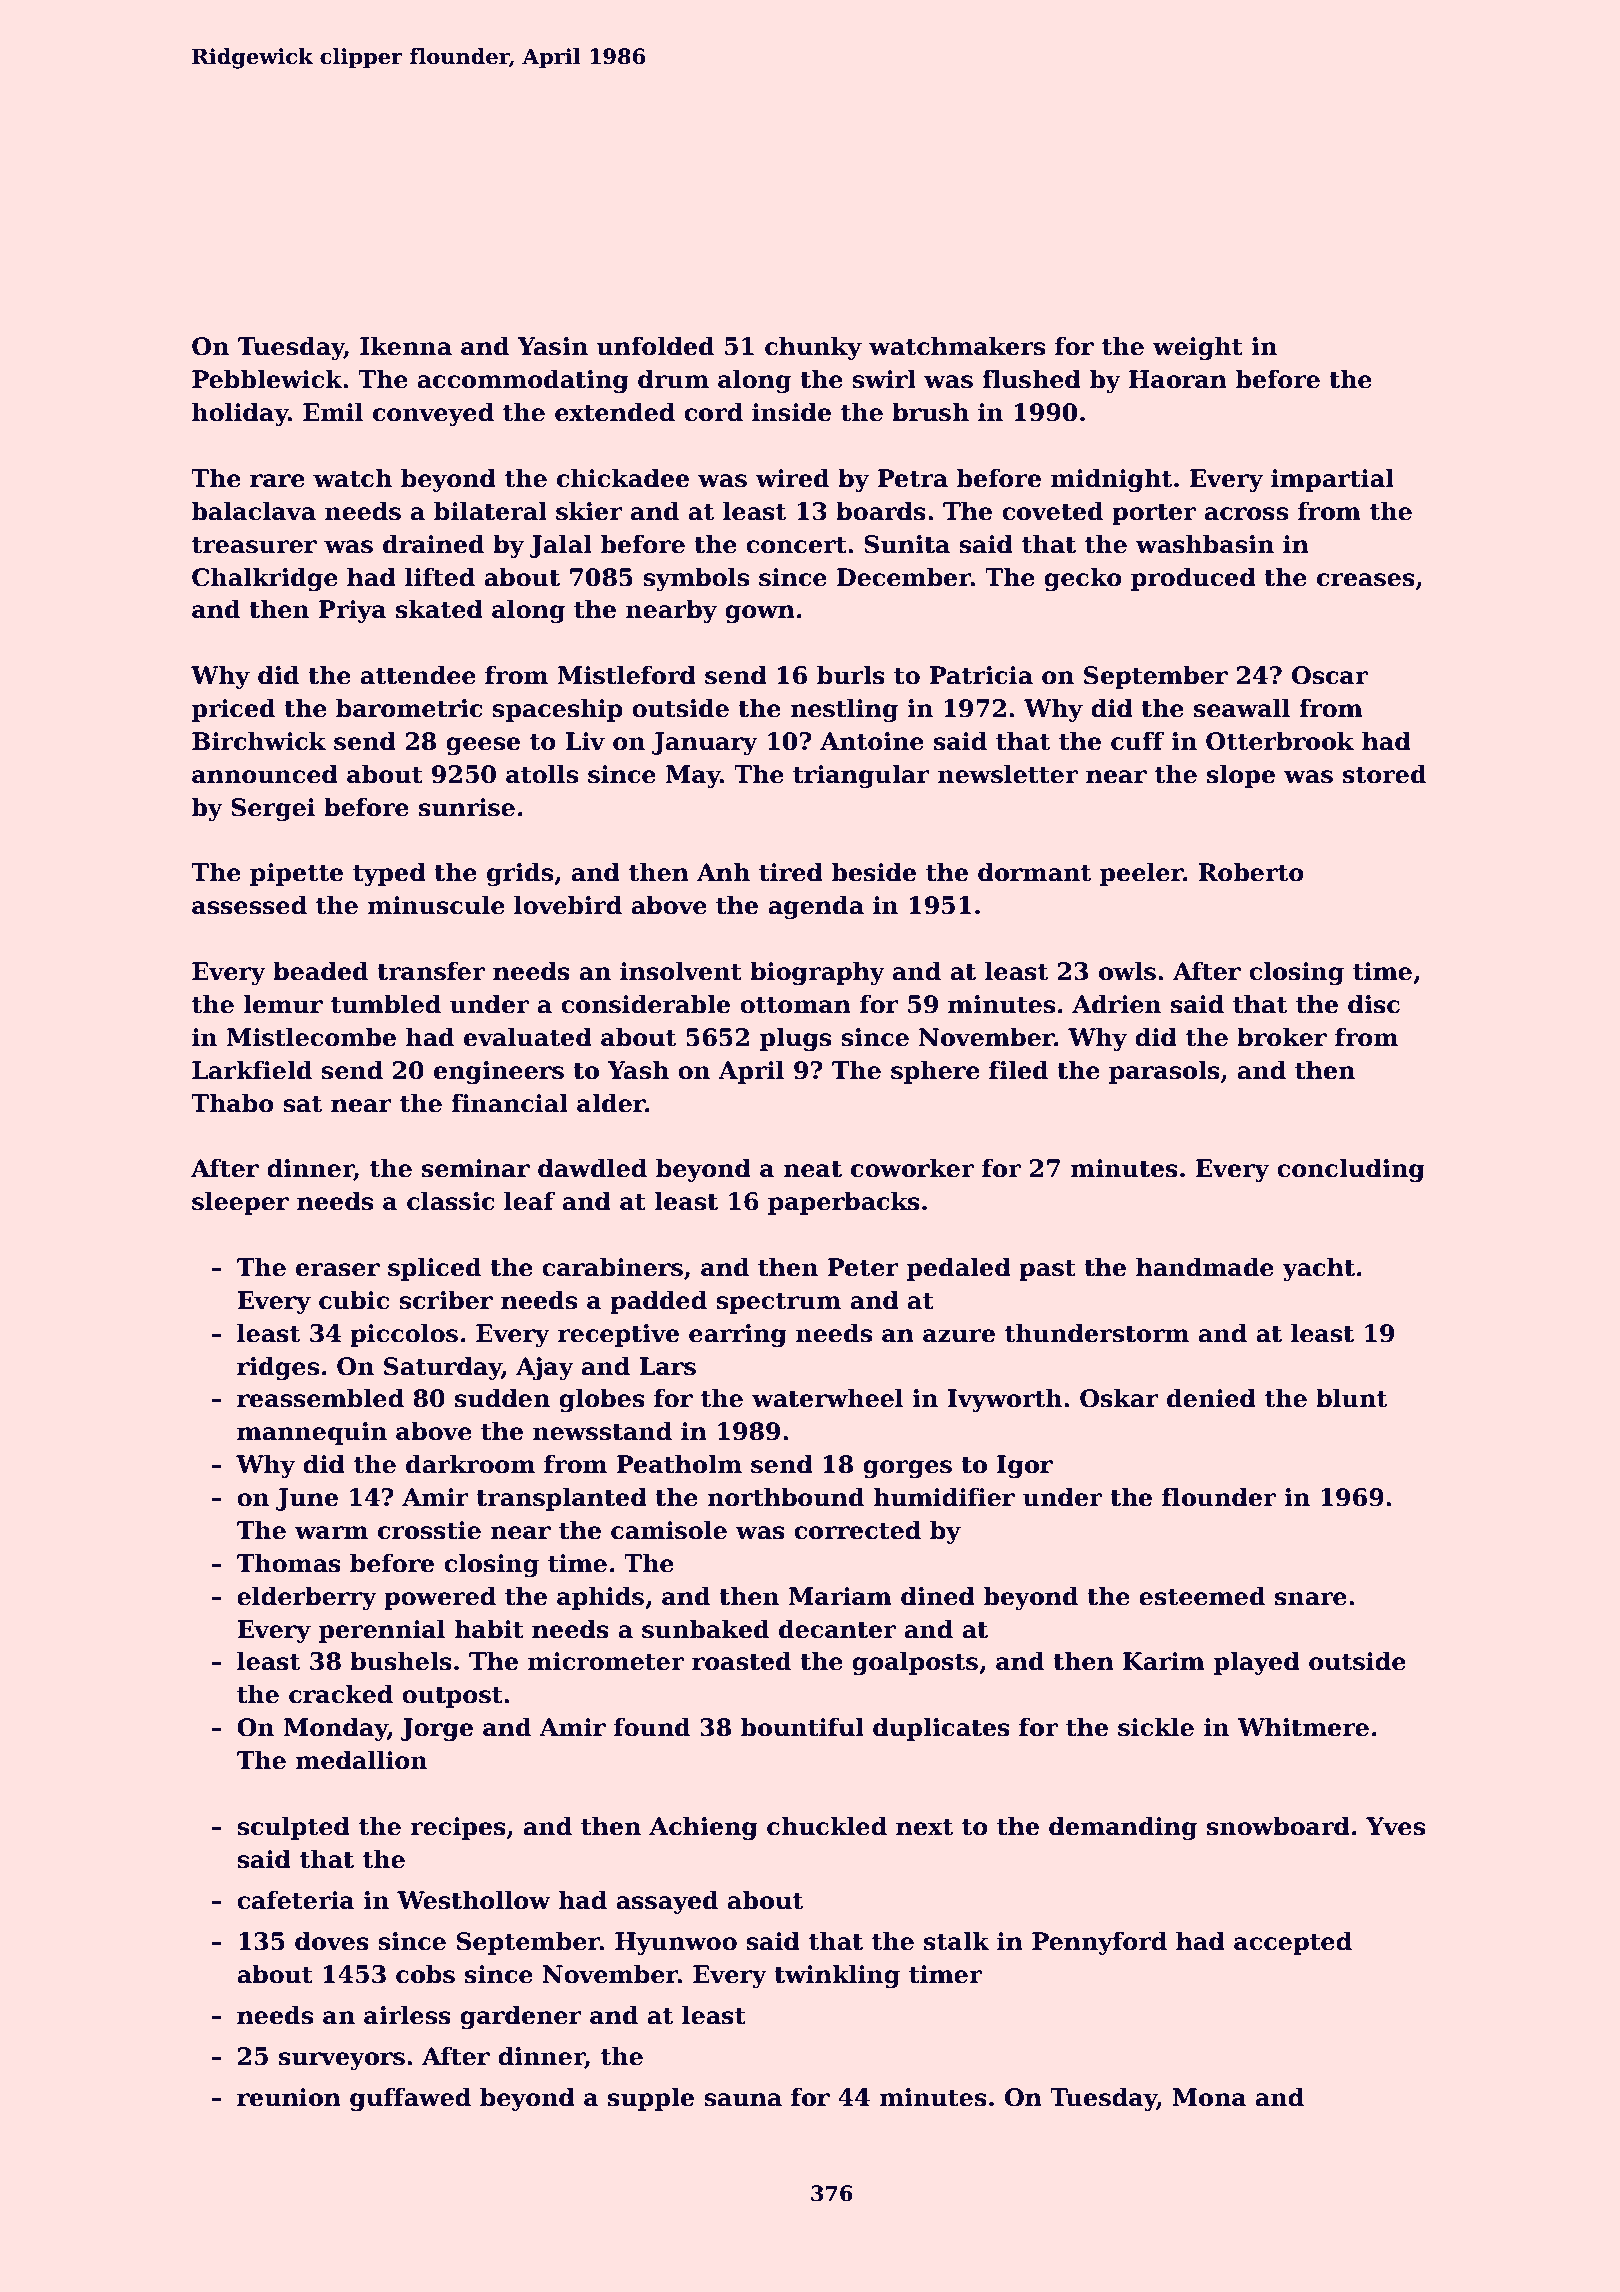  What do you see at coordinates (743, 2100) in the screenshot?
I see `sauna` at bounding box center [743, 2100].
